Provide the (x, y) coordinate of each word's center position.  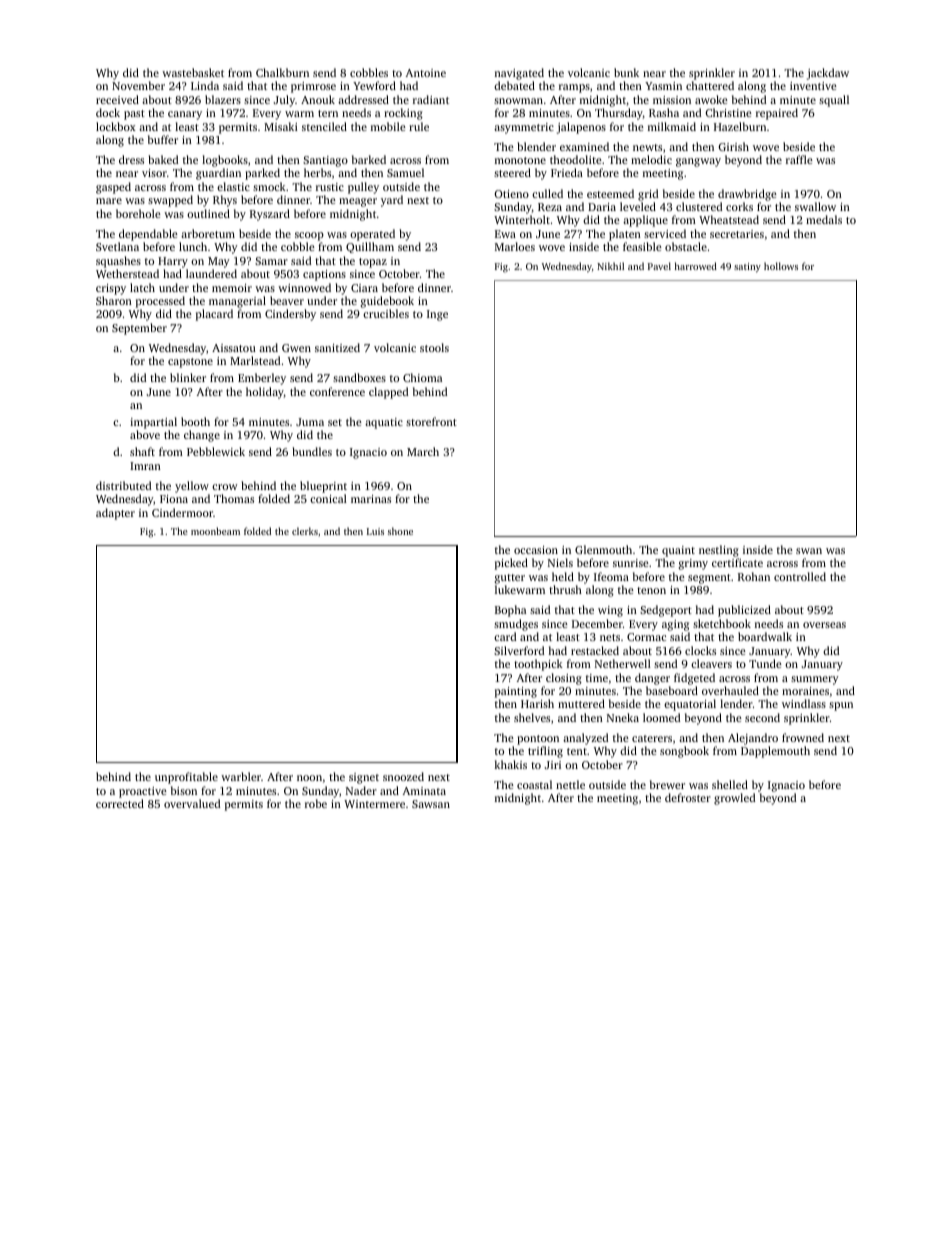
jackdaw (828, 74)
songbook (684, 752)
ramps (574, 88)
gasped (113, 188)
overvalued (192, 803)
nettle (570, 784)
